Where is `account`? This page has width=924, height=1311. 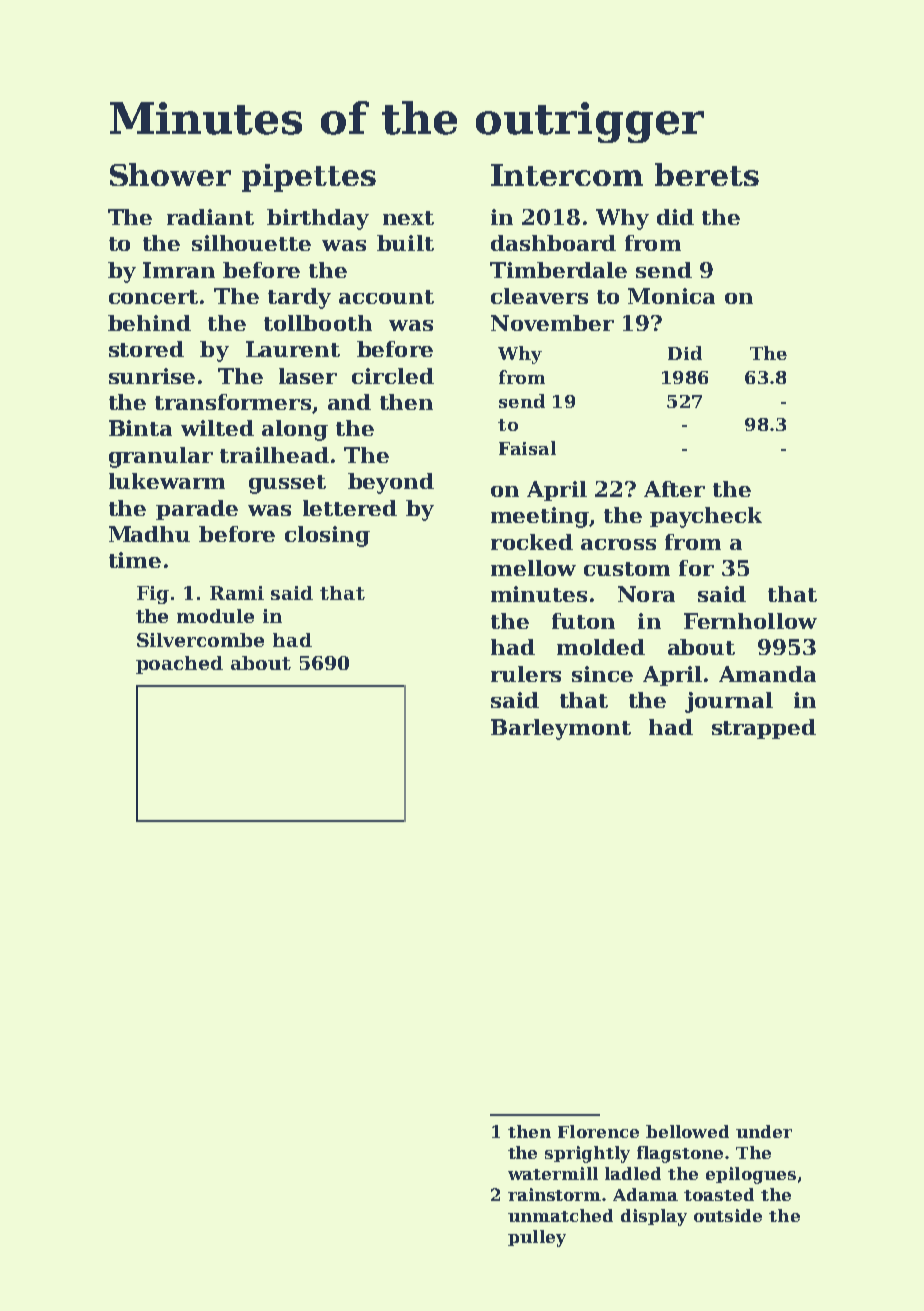 account is located at coordinates (386, 297).
